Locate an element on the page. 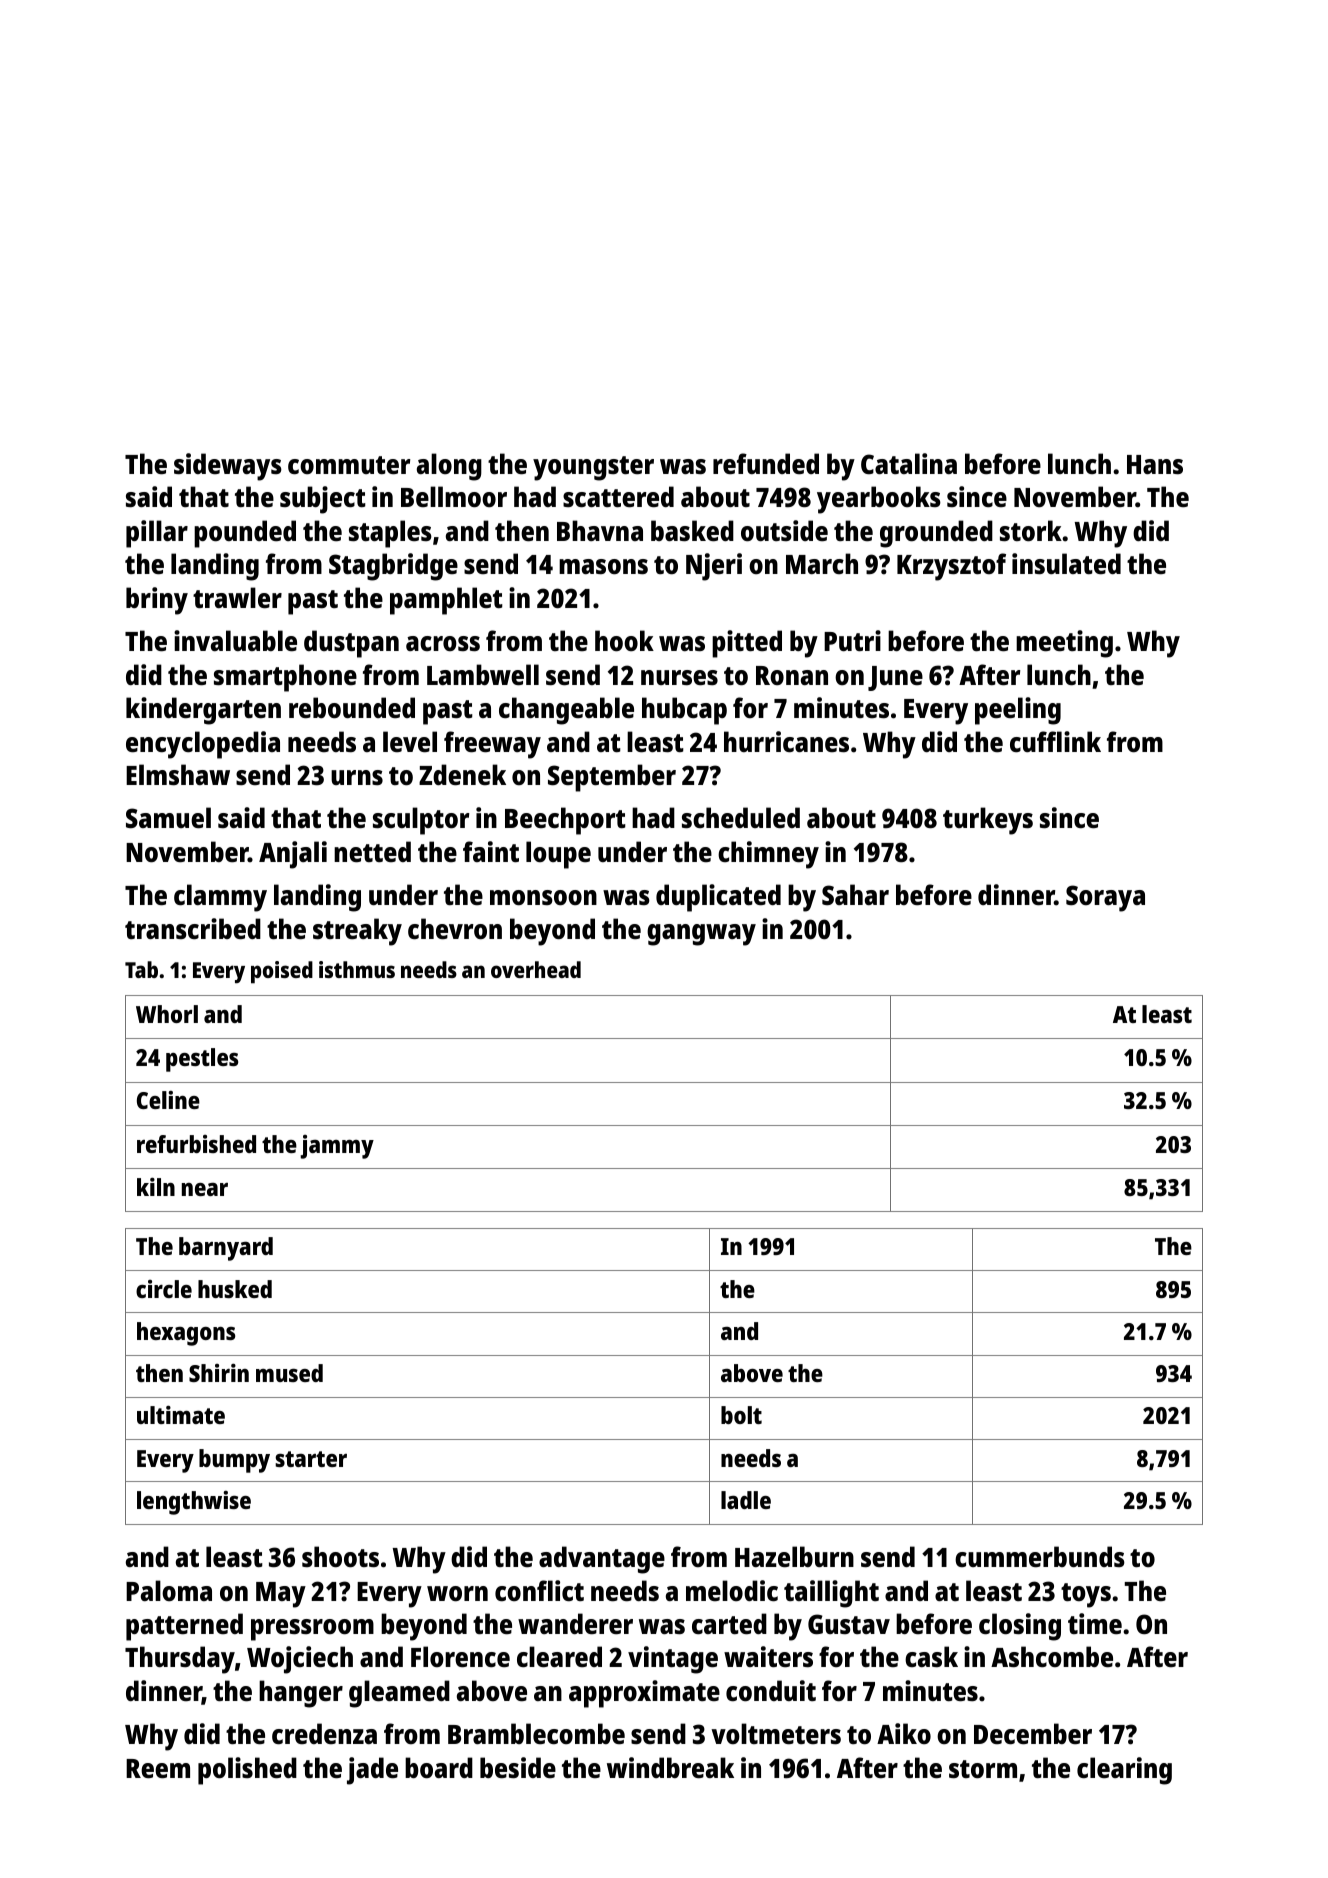  June is located at coordinates (895, 678).
